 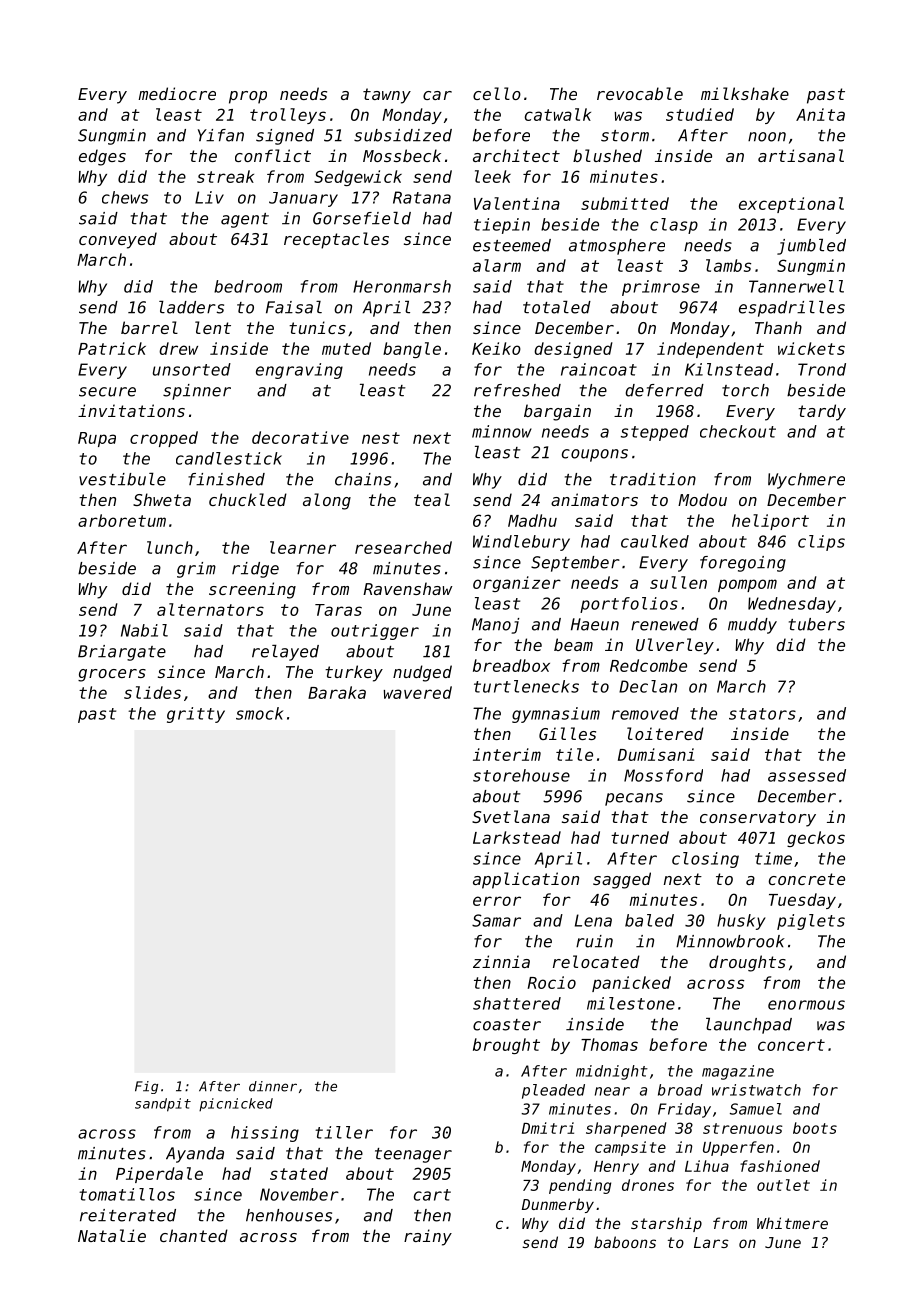 I want to click on chanted, so click(x=194, y=1235).
